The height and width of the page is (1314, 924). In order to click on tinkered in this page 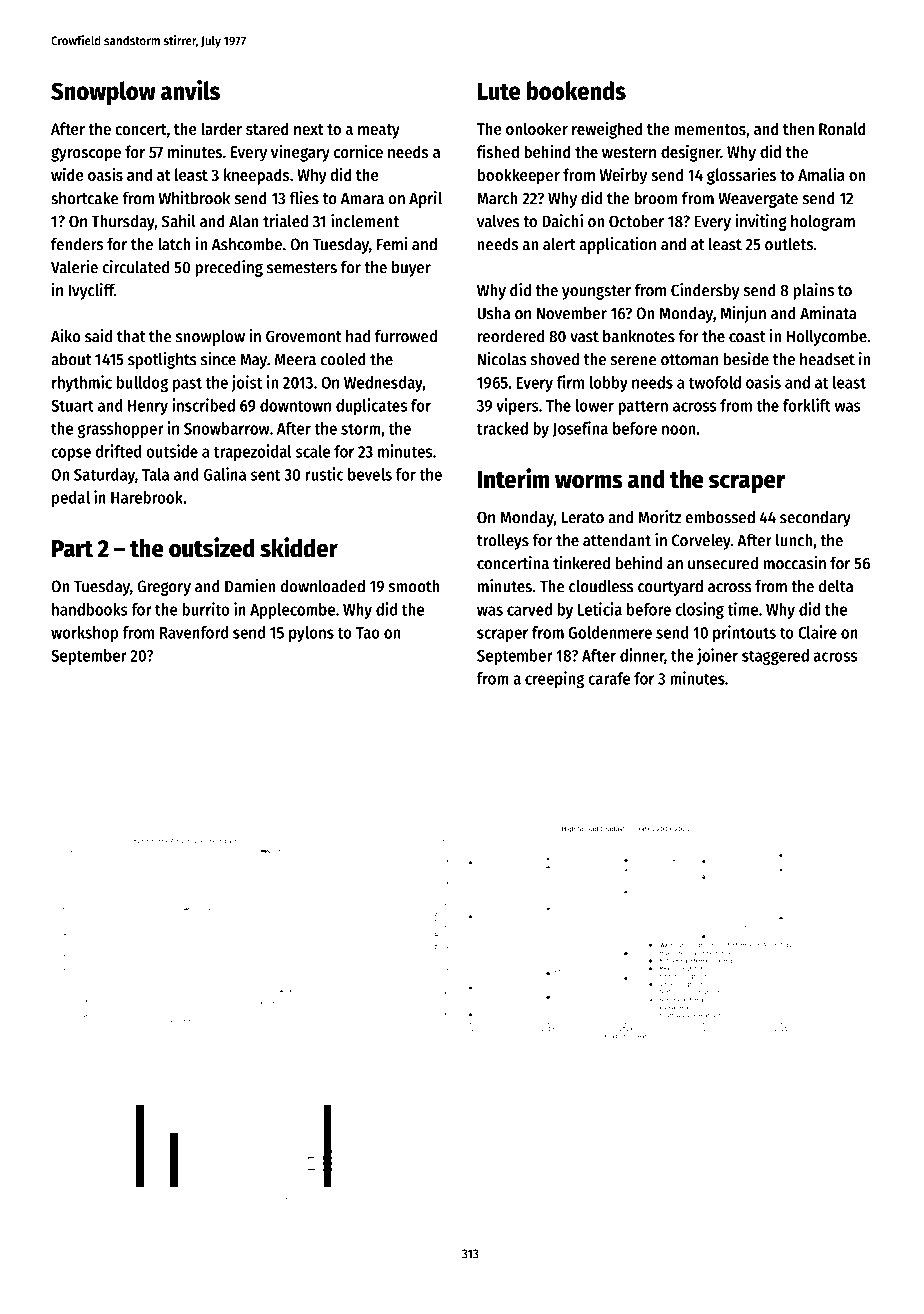, I will do `click(581, 563)`.
